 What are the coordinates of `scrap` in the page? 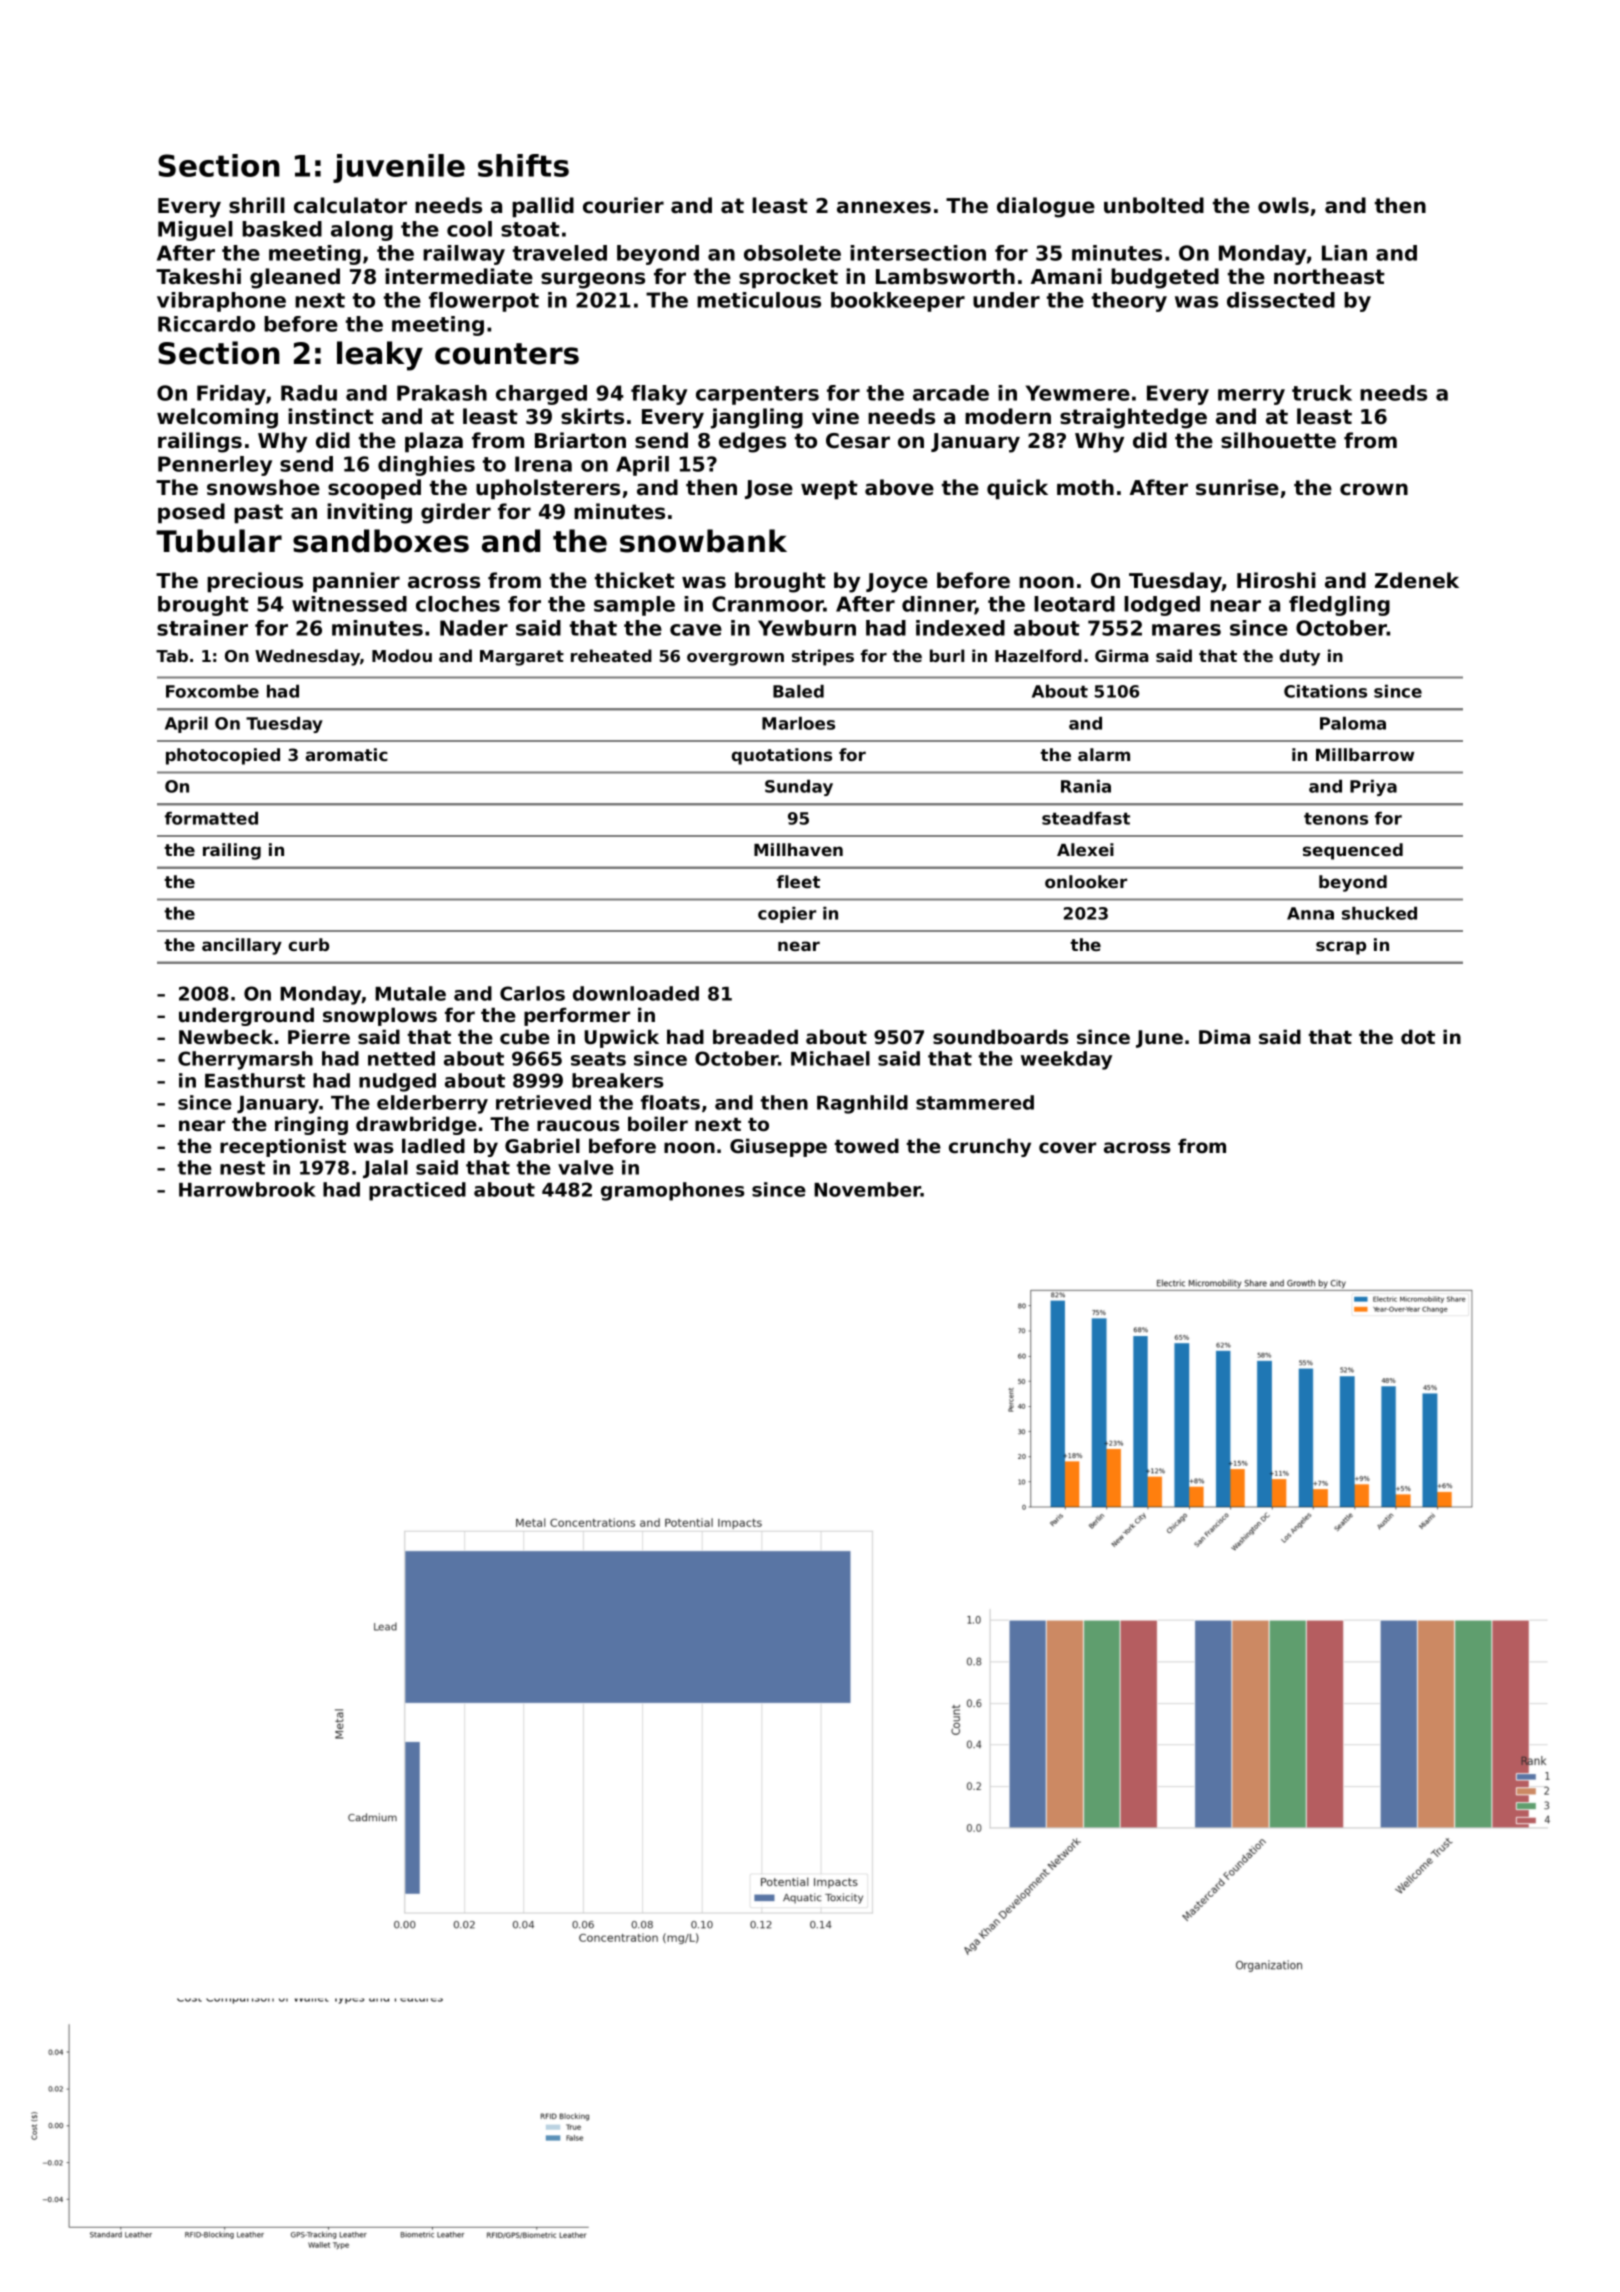 It's located at (1341, 948).
